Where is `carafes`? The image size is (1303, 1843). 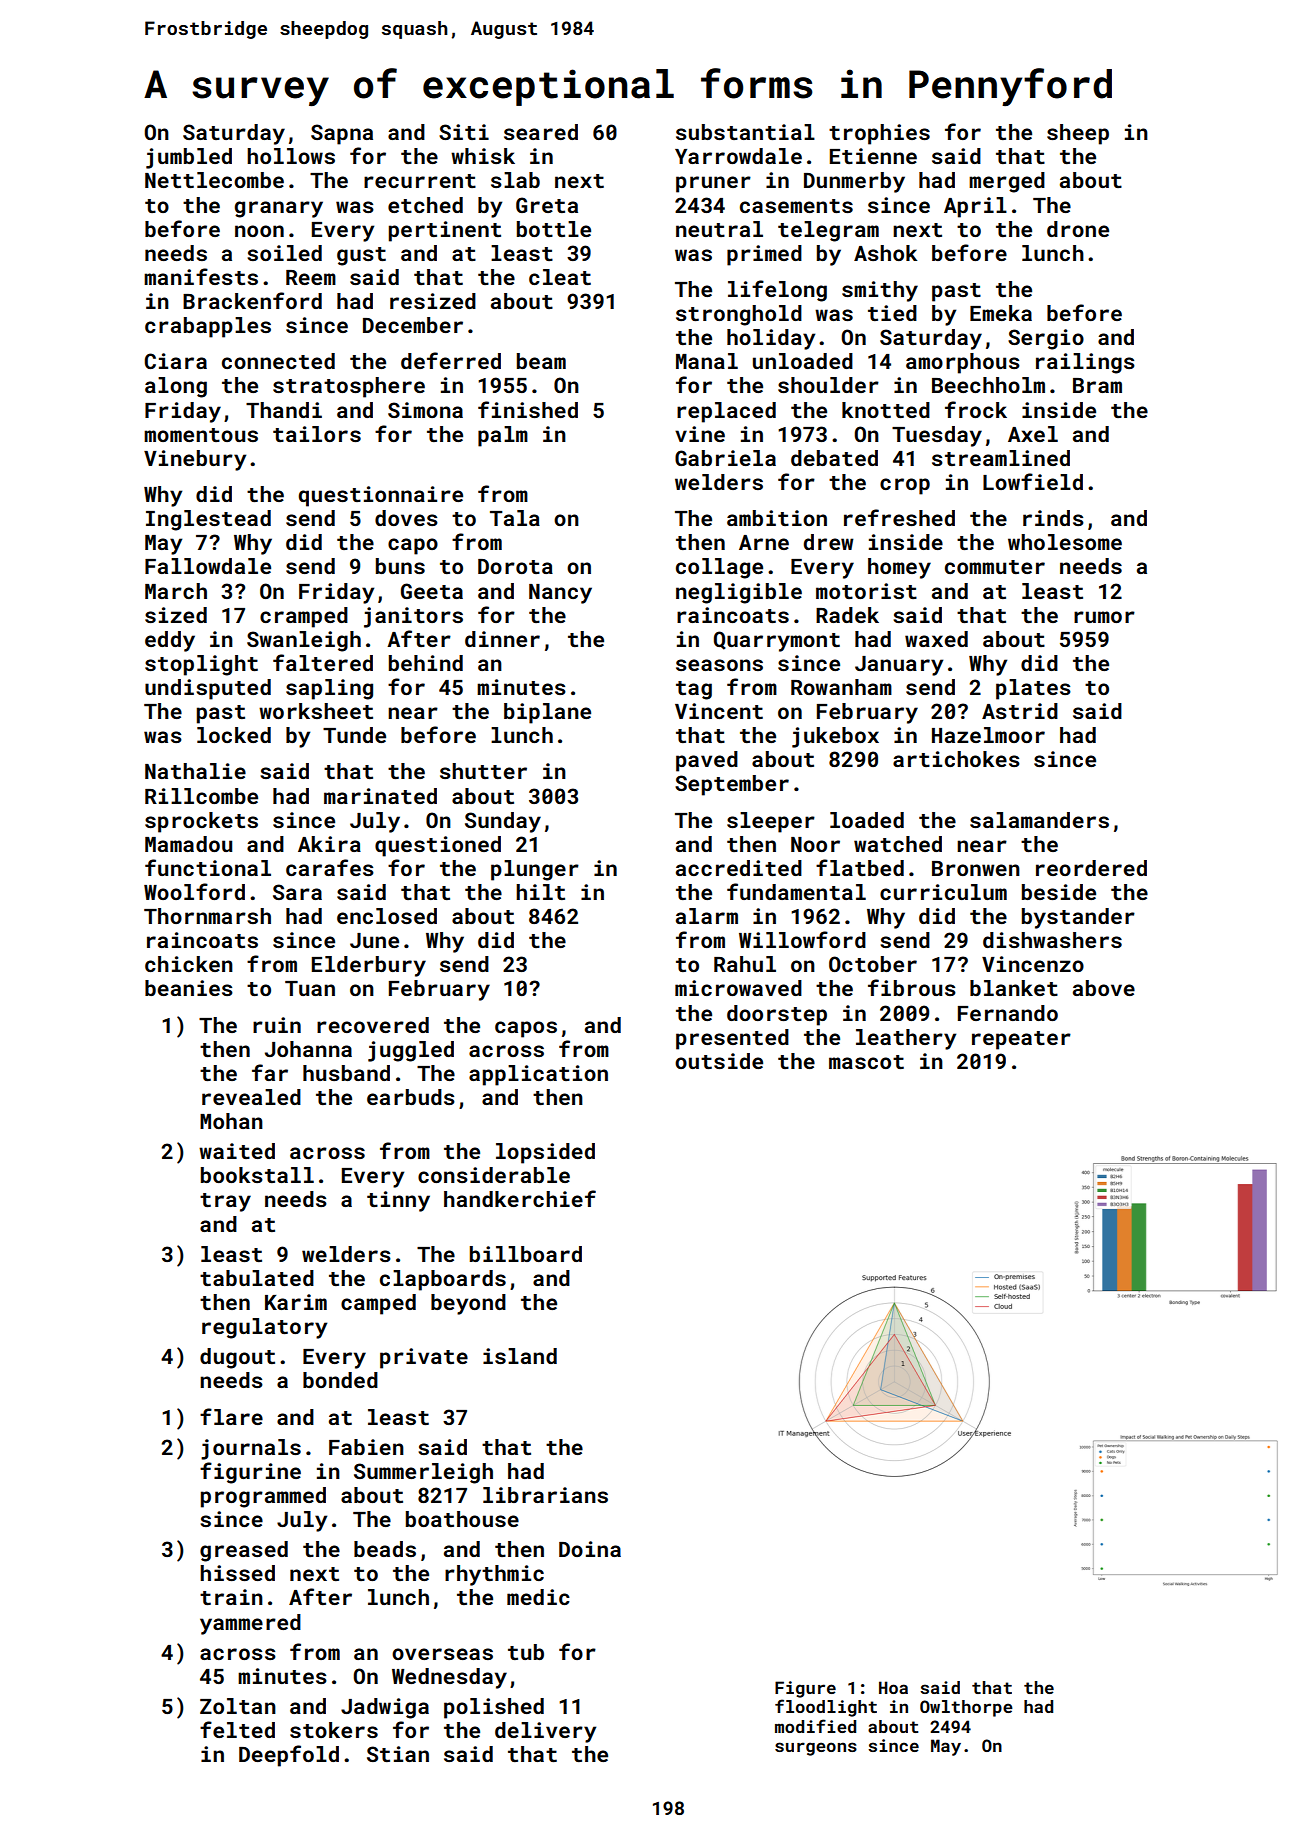 carafes is located at coordinates (330, 867).
